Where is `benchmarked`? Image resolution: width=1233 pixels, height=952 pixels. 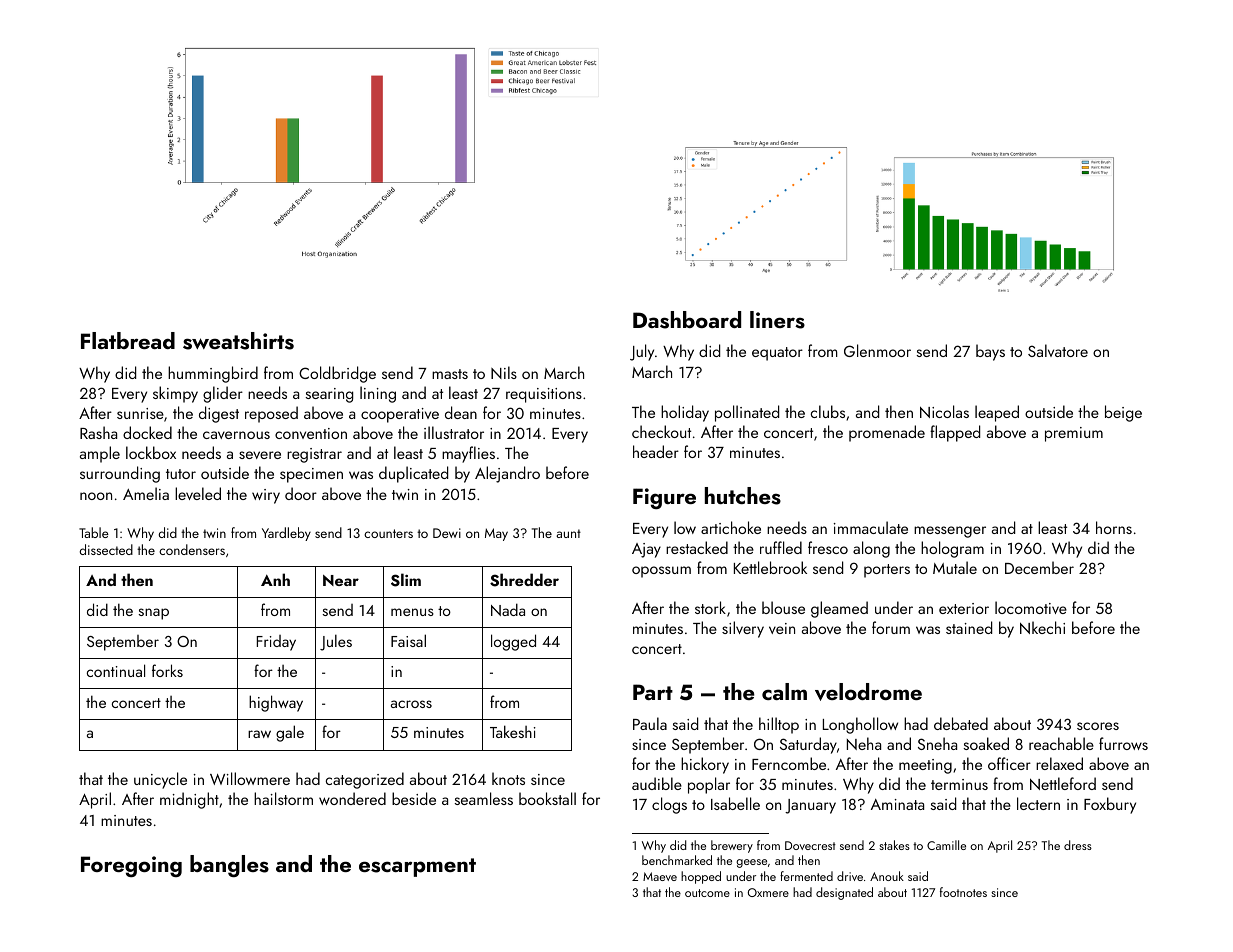
benchmarked is located at coordinates (677, 860).
